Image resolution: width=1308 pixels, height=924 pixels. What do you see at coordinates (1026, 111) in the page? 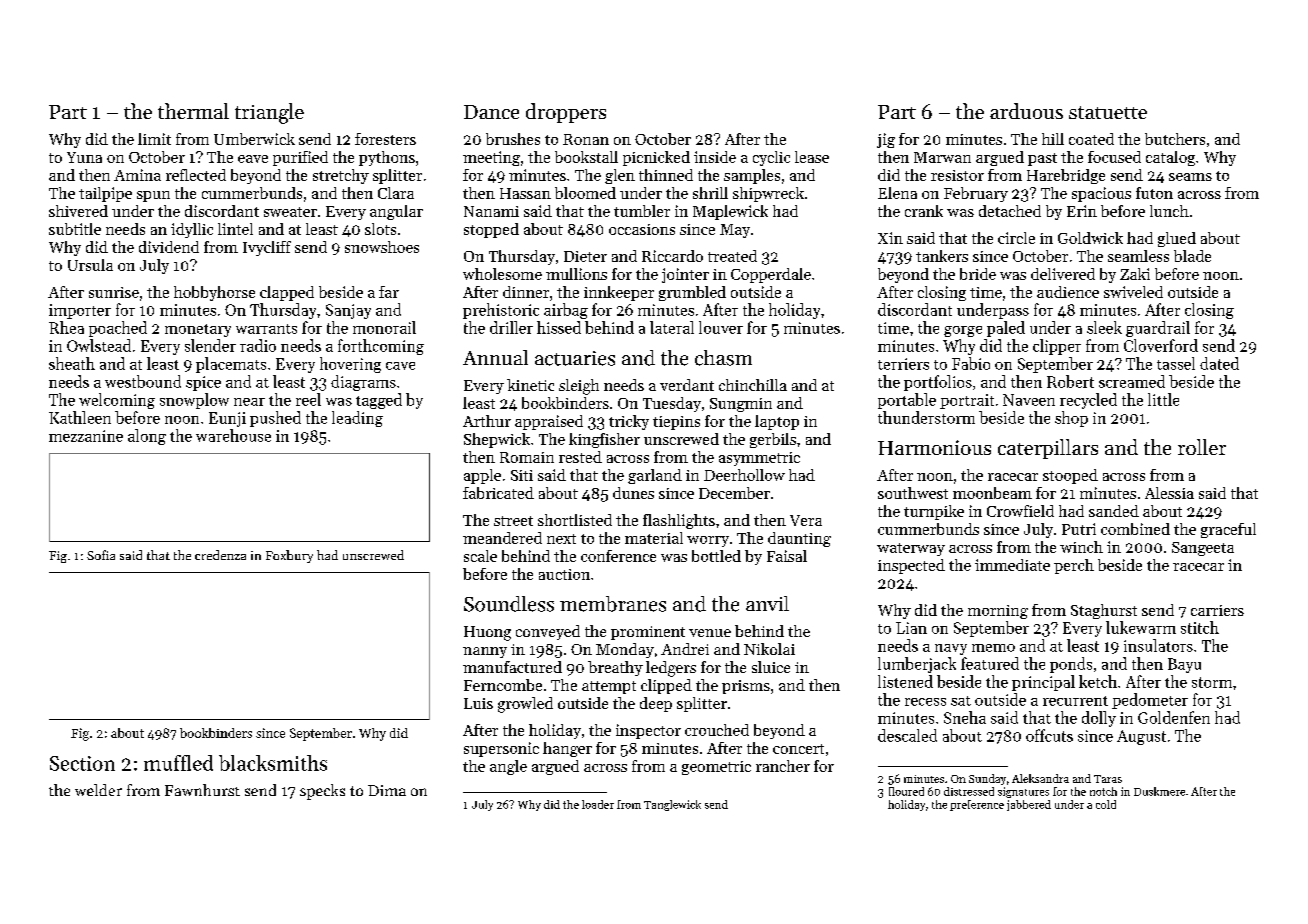
I see `arduous` at bounding box center [1026, 111].
